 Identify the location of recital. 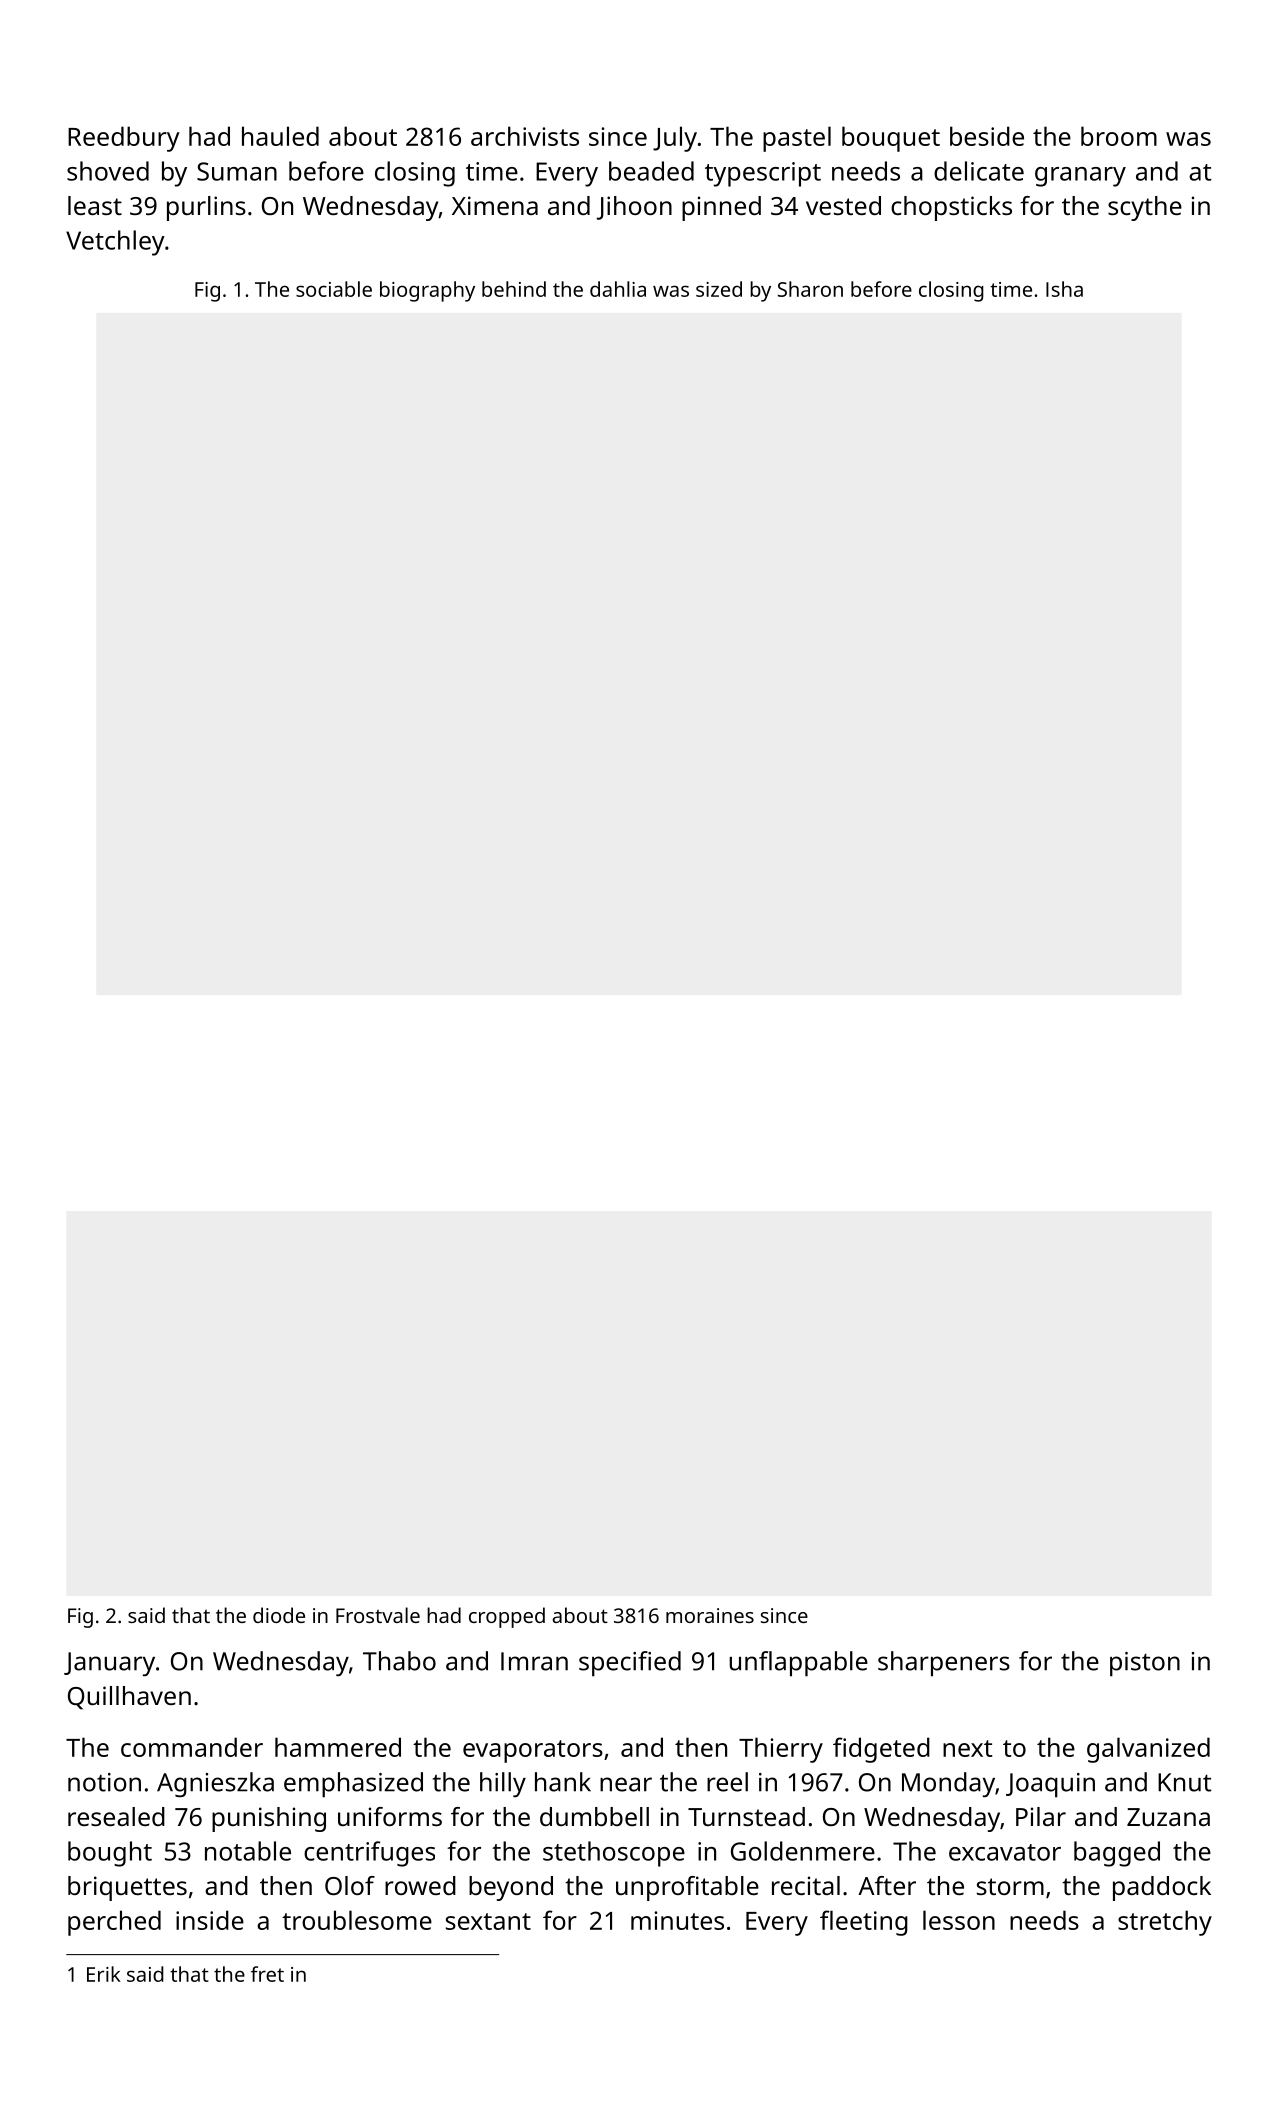
(806, 1885).
